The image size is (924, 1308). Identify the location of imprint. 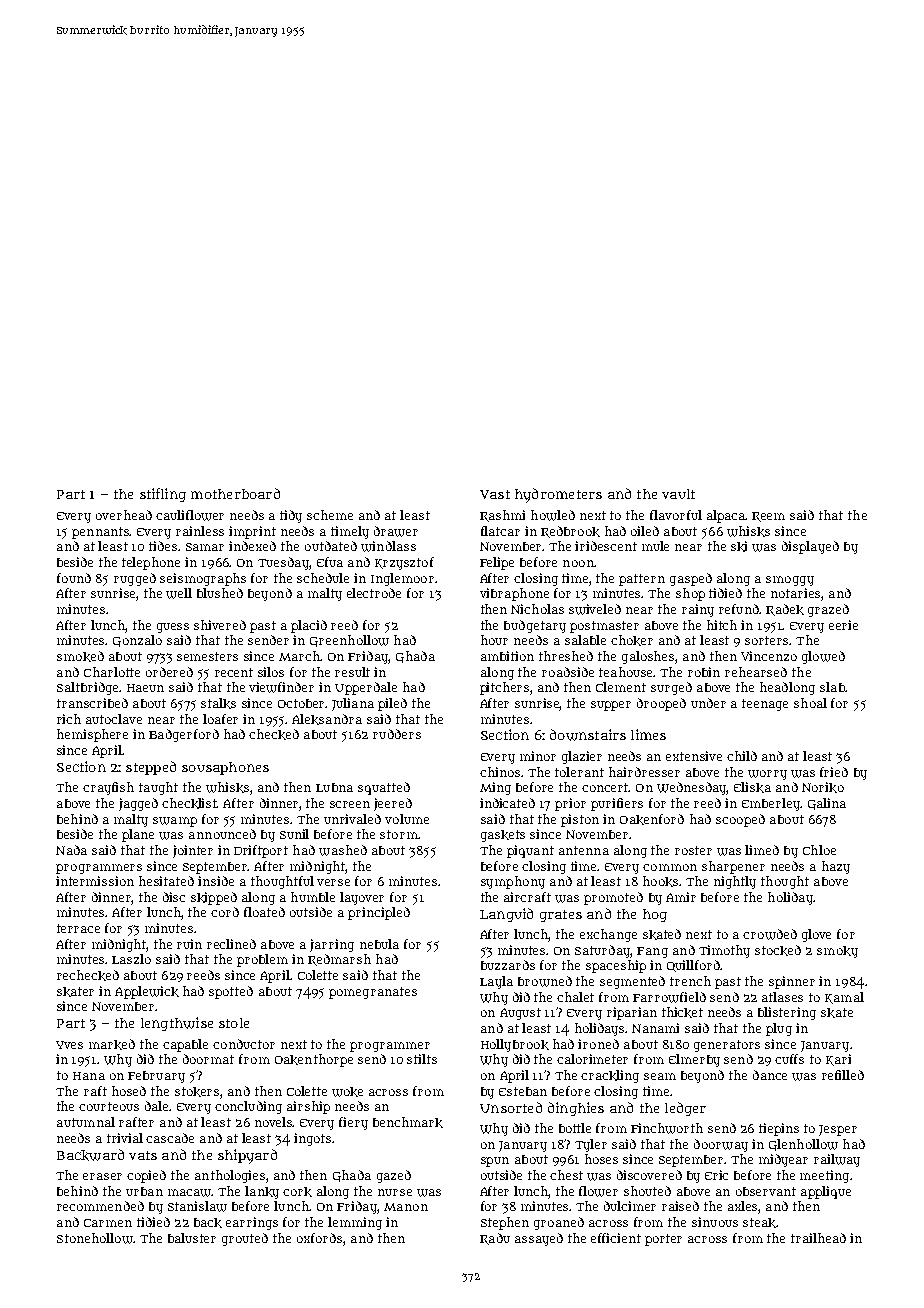
(252, 532).
